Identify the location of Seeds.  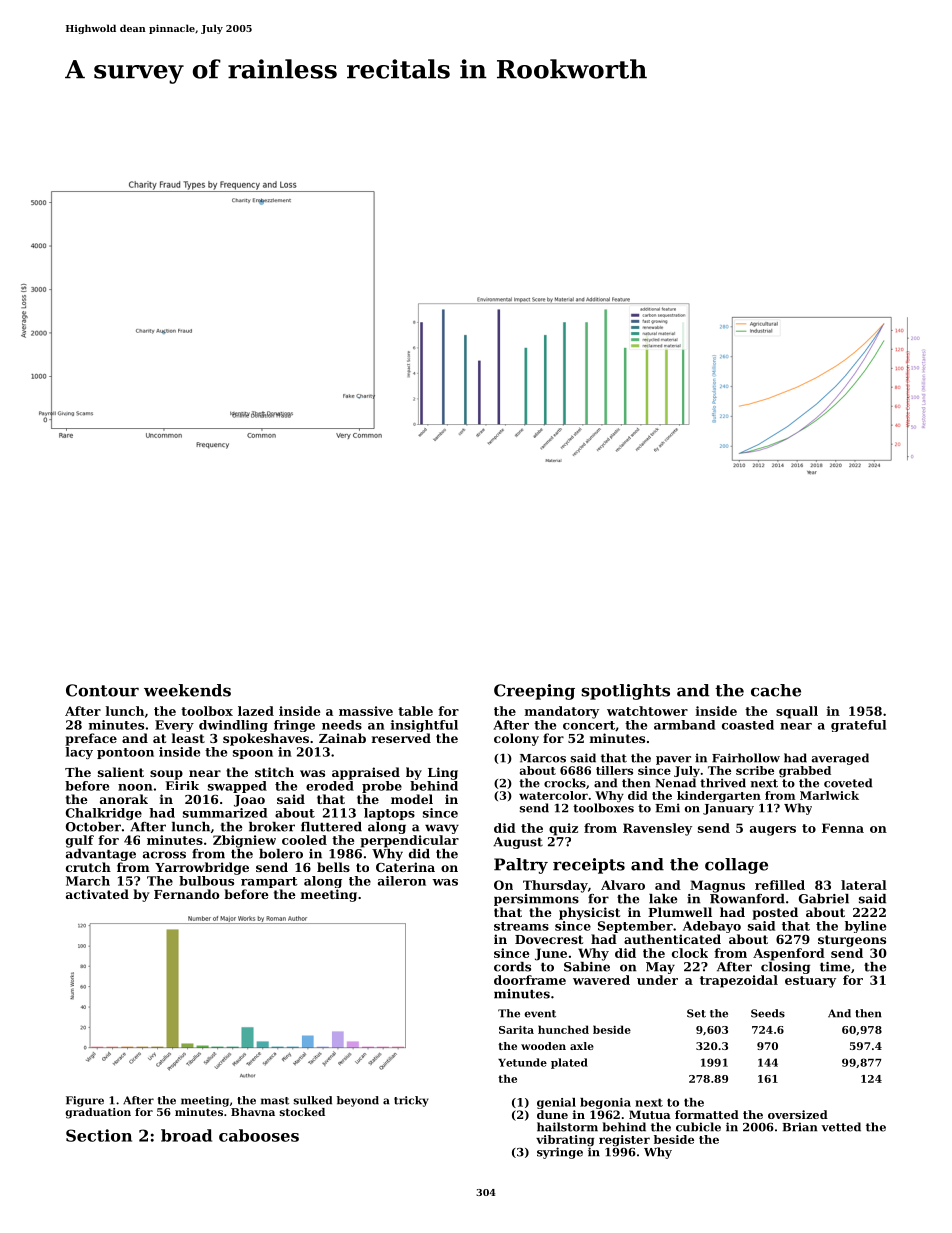
(768, 1013).
